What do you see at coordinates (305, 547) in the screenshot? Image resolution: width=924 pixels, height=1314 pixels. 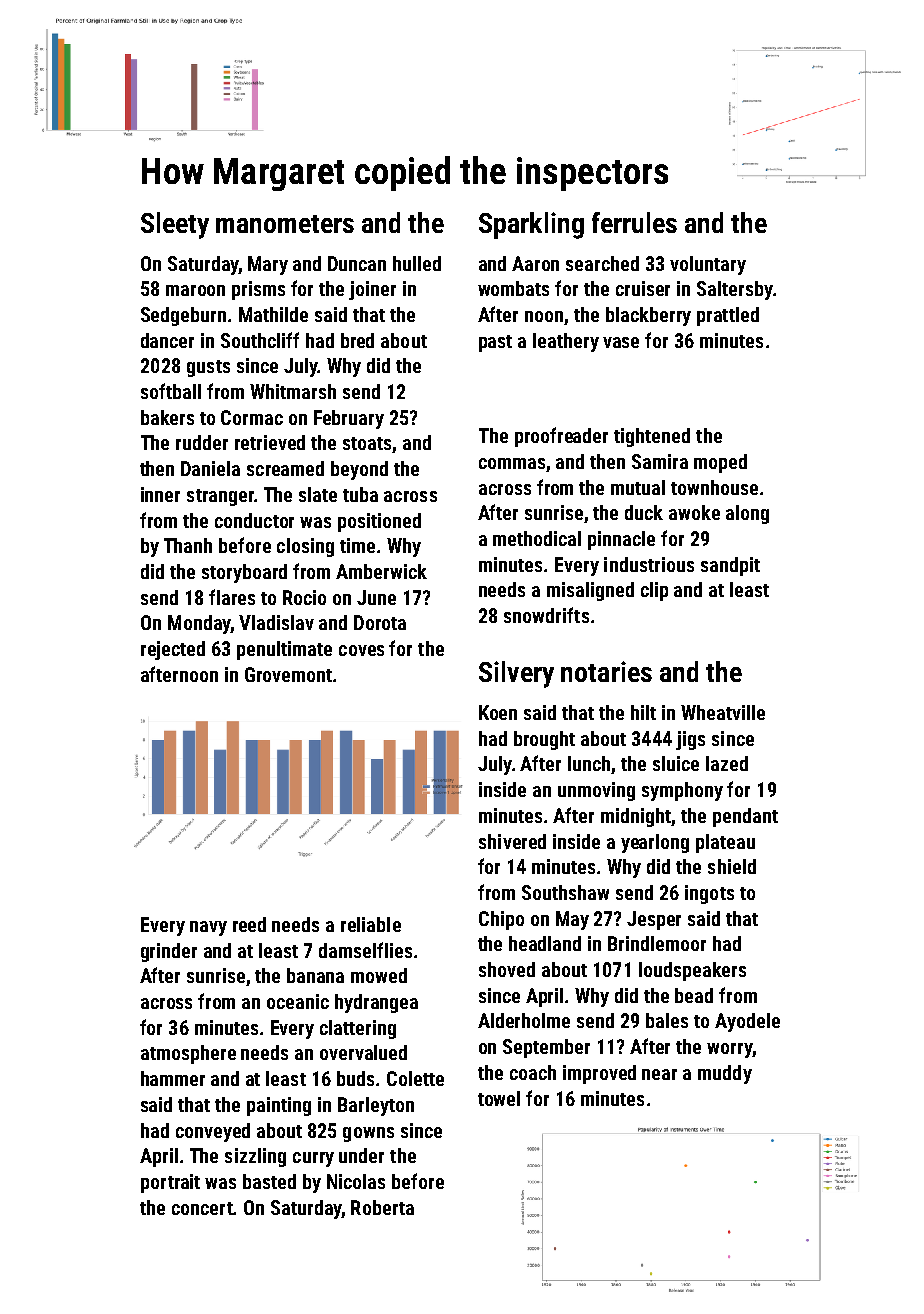 I see `closing` at bounding box center [305, 547].
